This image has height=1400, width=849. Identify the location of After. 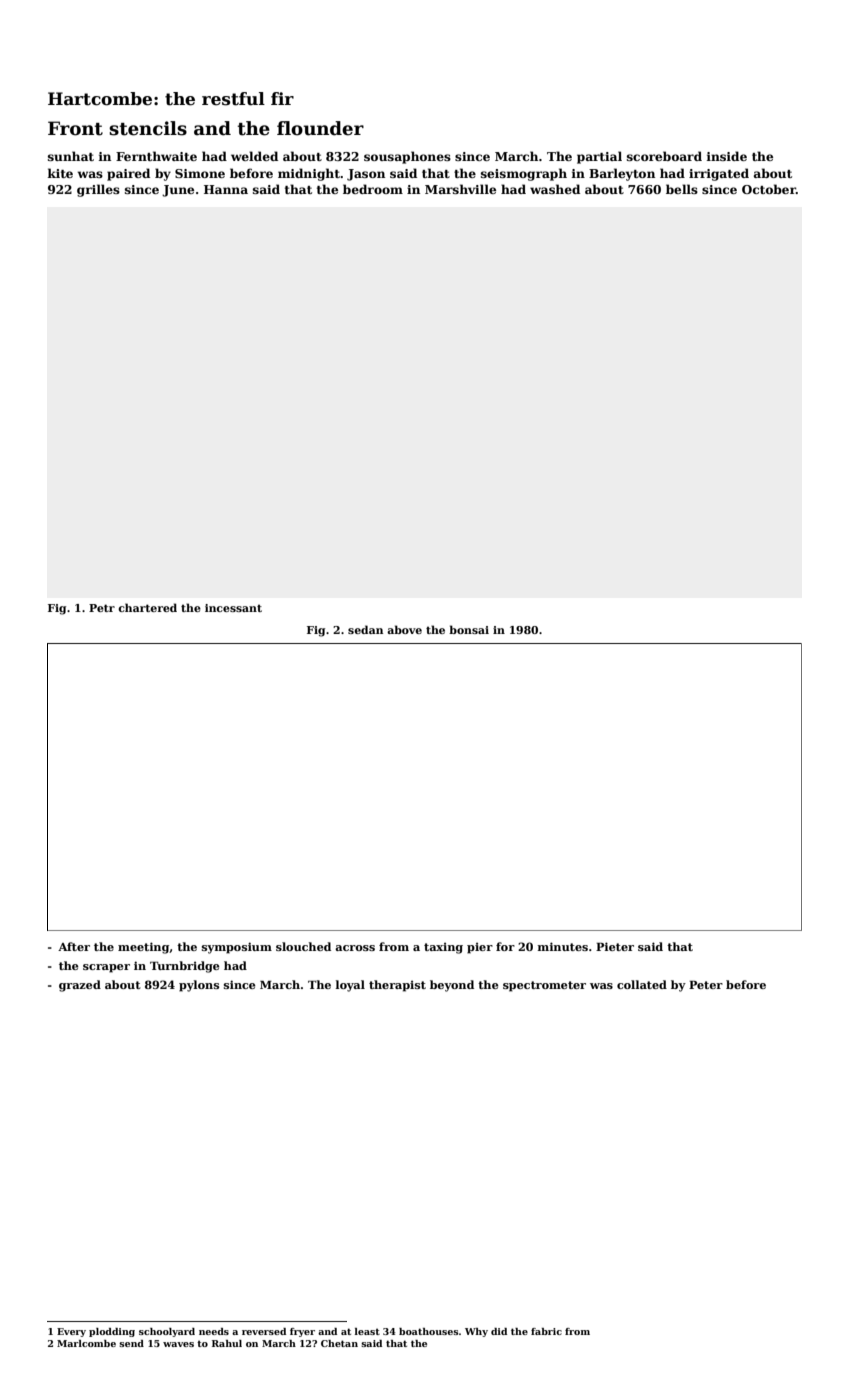
(74, 946).
